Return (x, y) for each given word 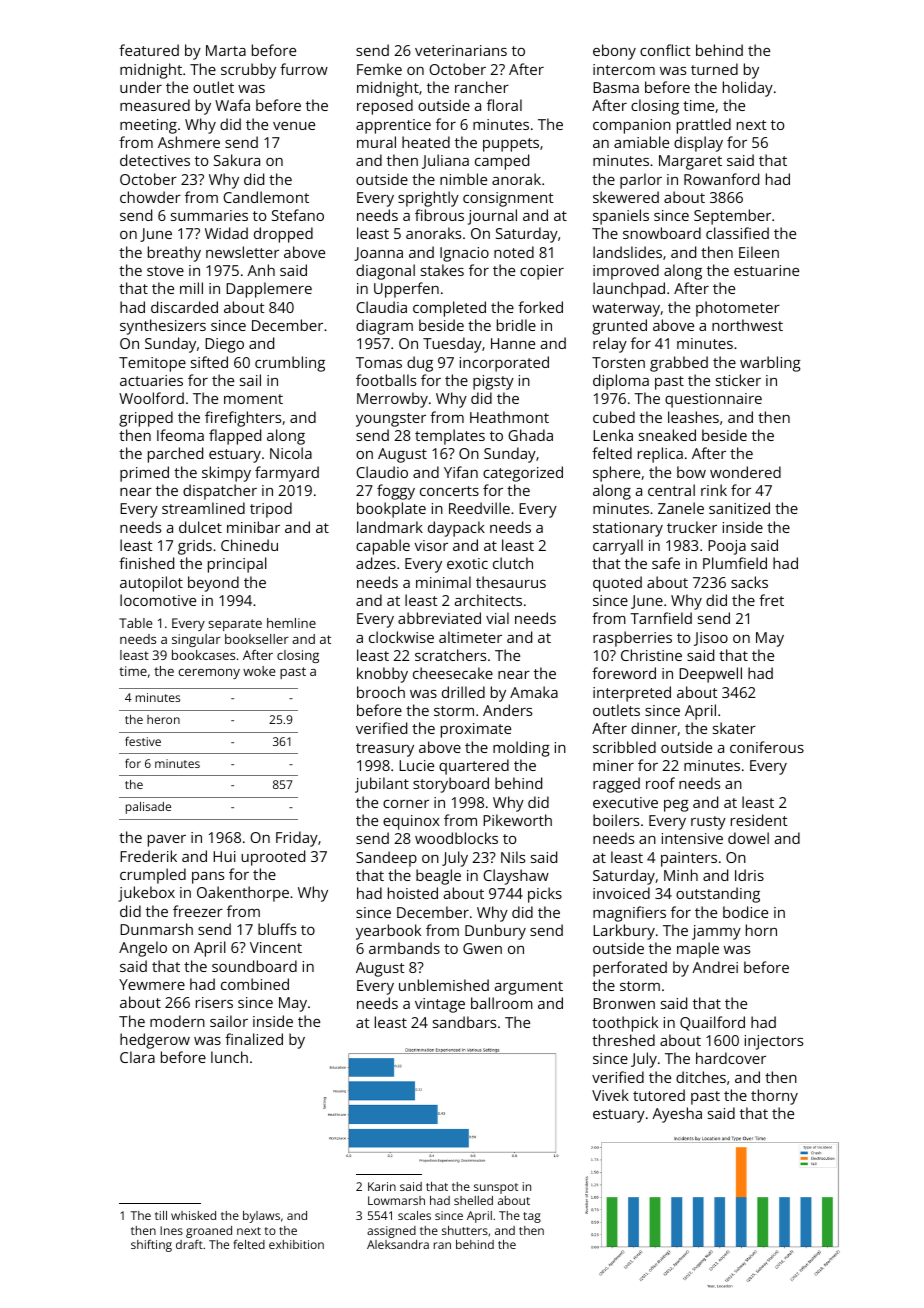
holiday (748, 89)
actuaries (151, 380)
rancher (482, 87)
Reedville (479, 508)
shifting (151, 1246)
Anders (507, 710)
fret (771, 600)
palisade (148, 808)
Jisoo (711, 639)
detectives (155, 160)
